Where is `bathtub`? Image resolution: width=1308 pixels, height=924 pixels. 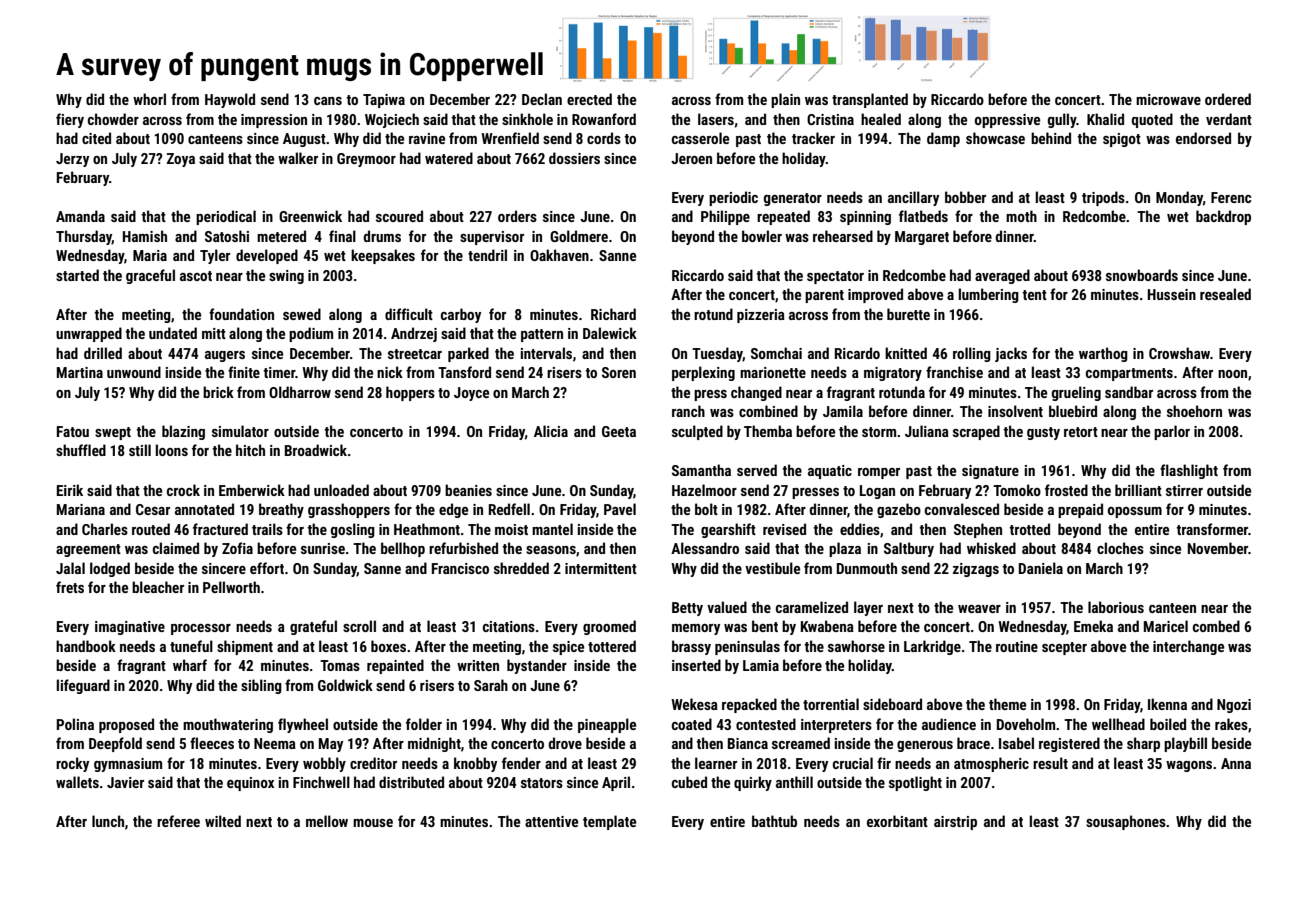
bathtub is located at coordinates (774, 821).
